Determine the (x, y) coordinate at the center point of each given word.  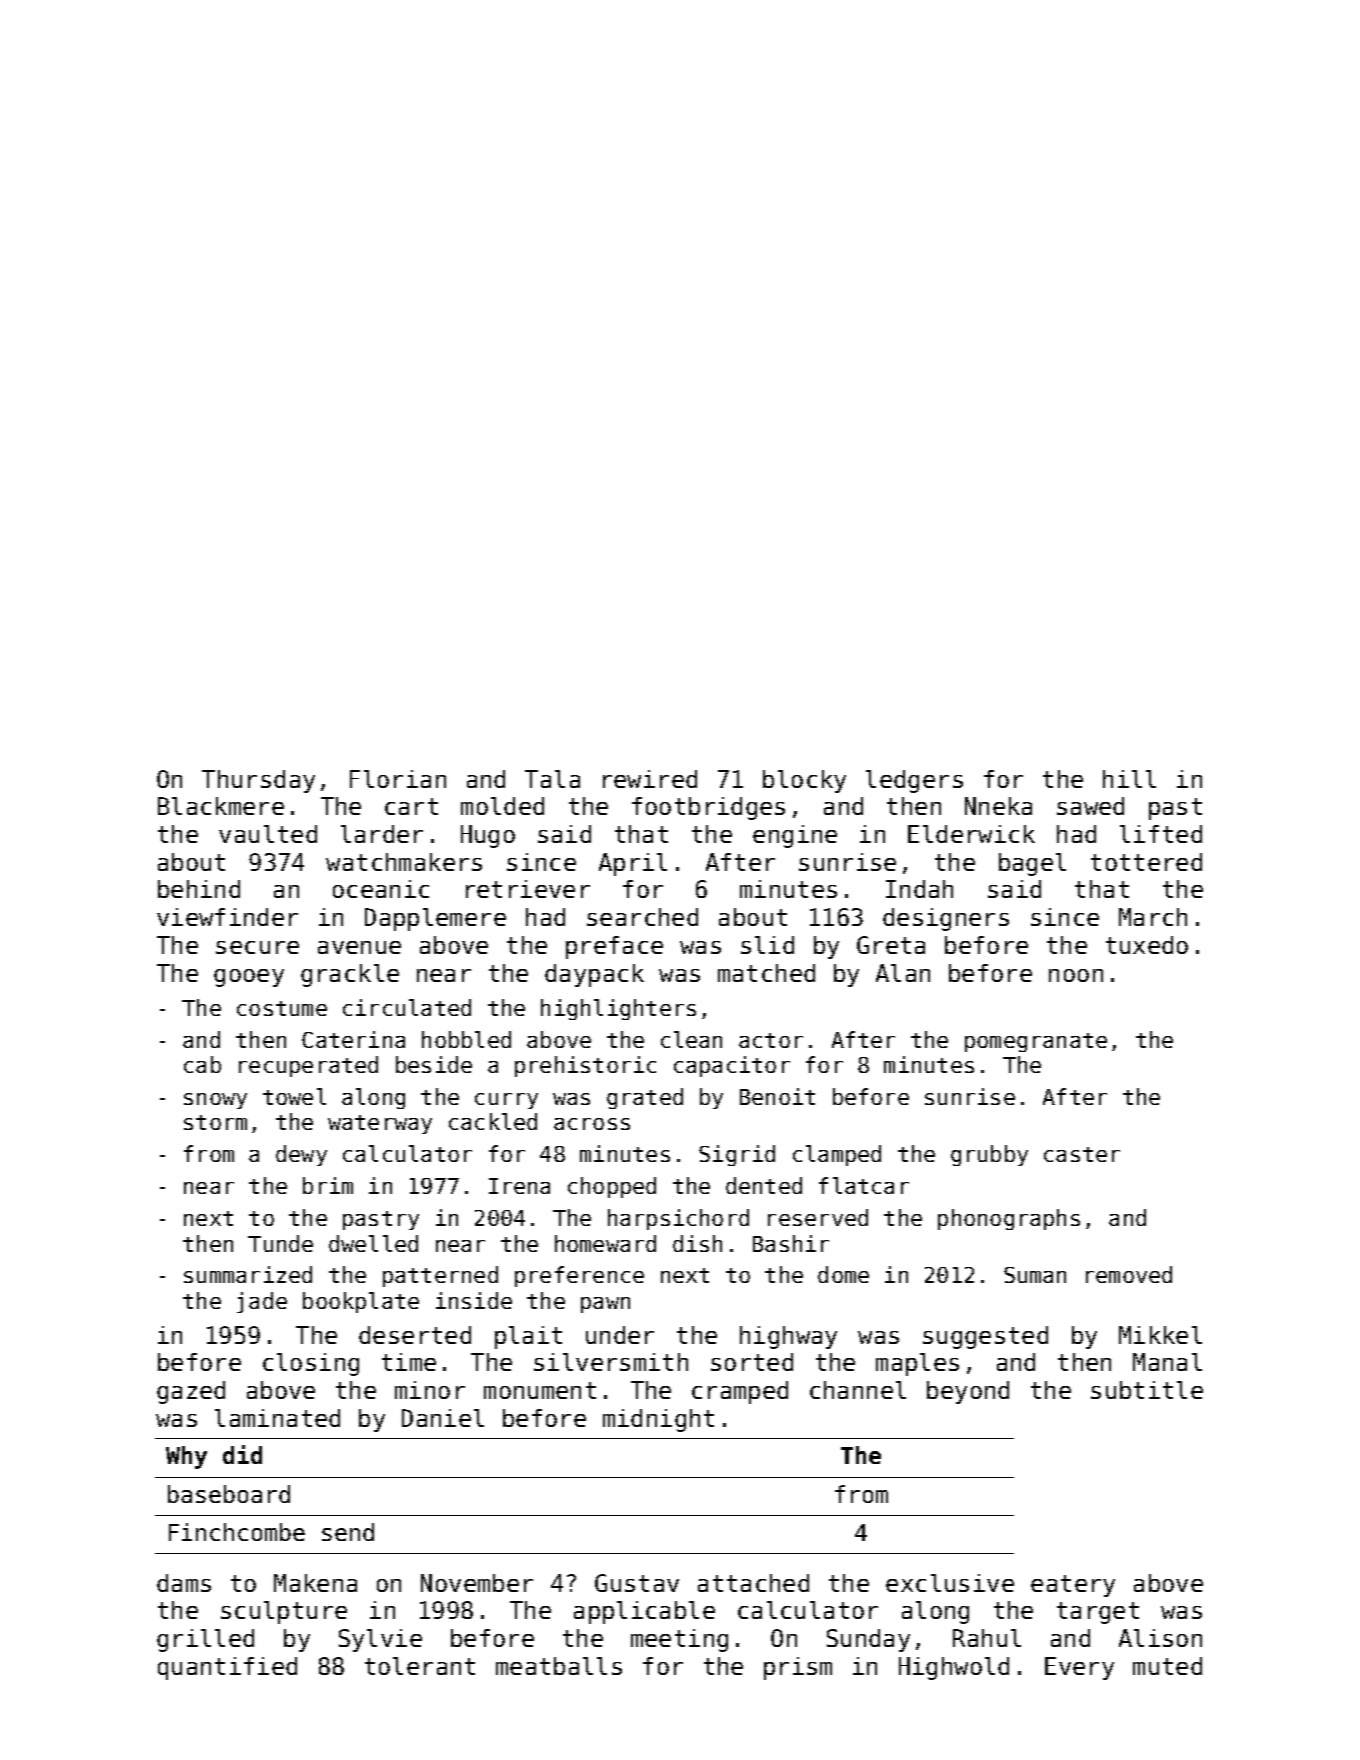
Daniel (443, 1418)
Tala (552, 779)
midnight (658, 1420)
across (592, 1124)
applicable (644, 1612)
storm (215, 1122)
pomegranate (1036, 1042)
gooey (249, 978)
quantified (227, 1668)
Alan (903, 973)
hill (1129, 779)
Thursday (258, 781)
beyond (968, 1392)
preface (614, 947)
